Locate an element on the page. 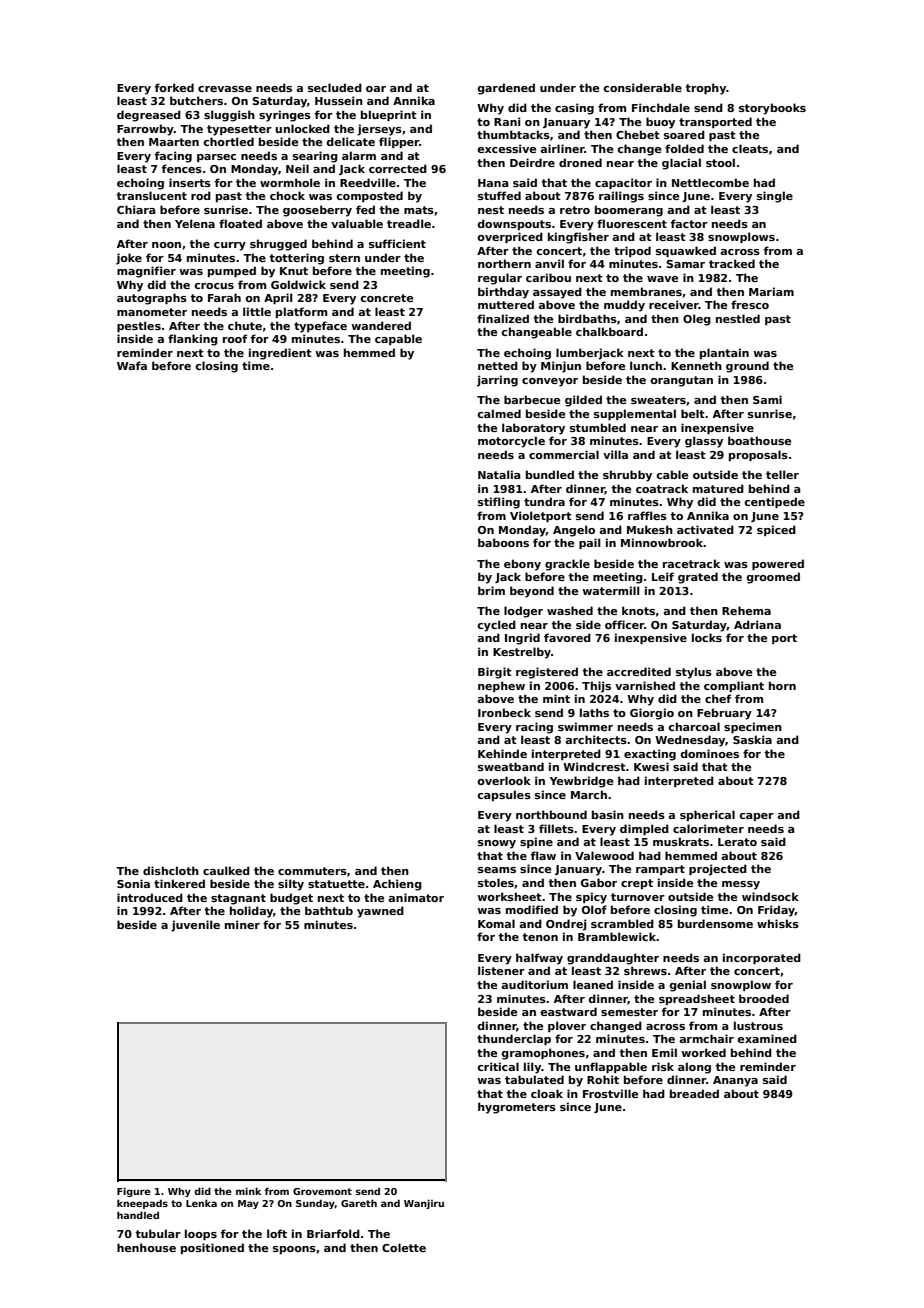 The image size is (924, 1308). breaded is located at coordinates (694, 1093).
